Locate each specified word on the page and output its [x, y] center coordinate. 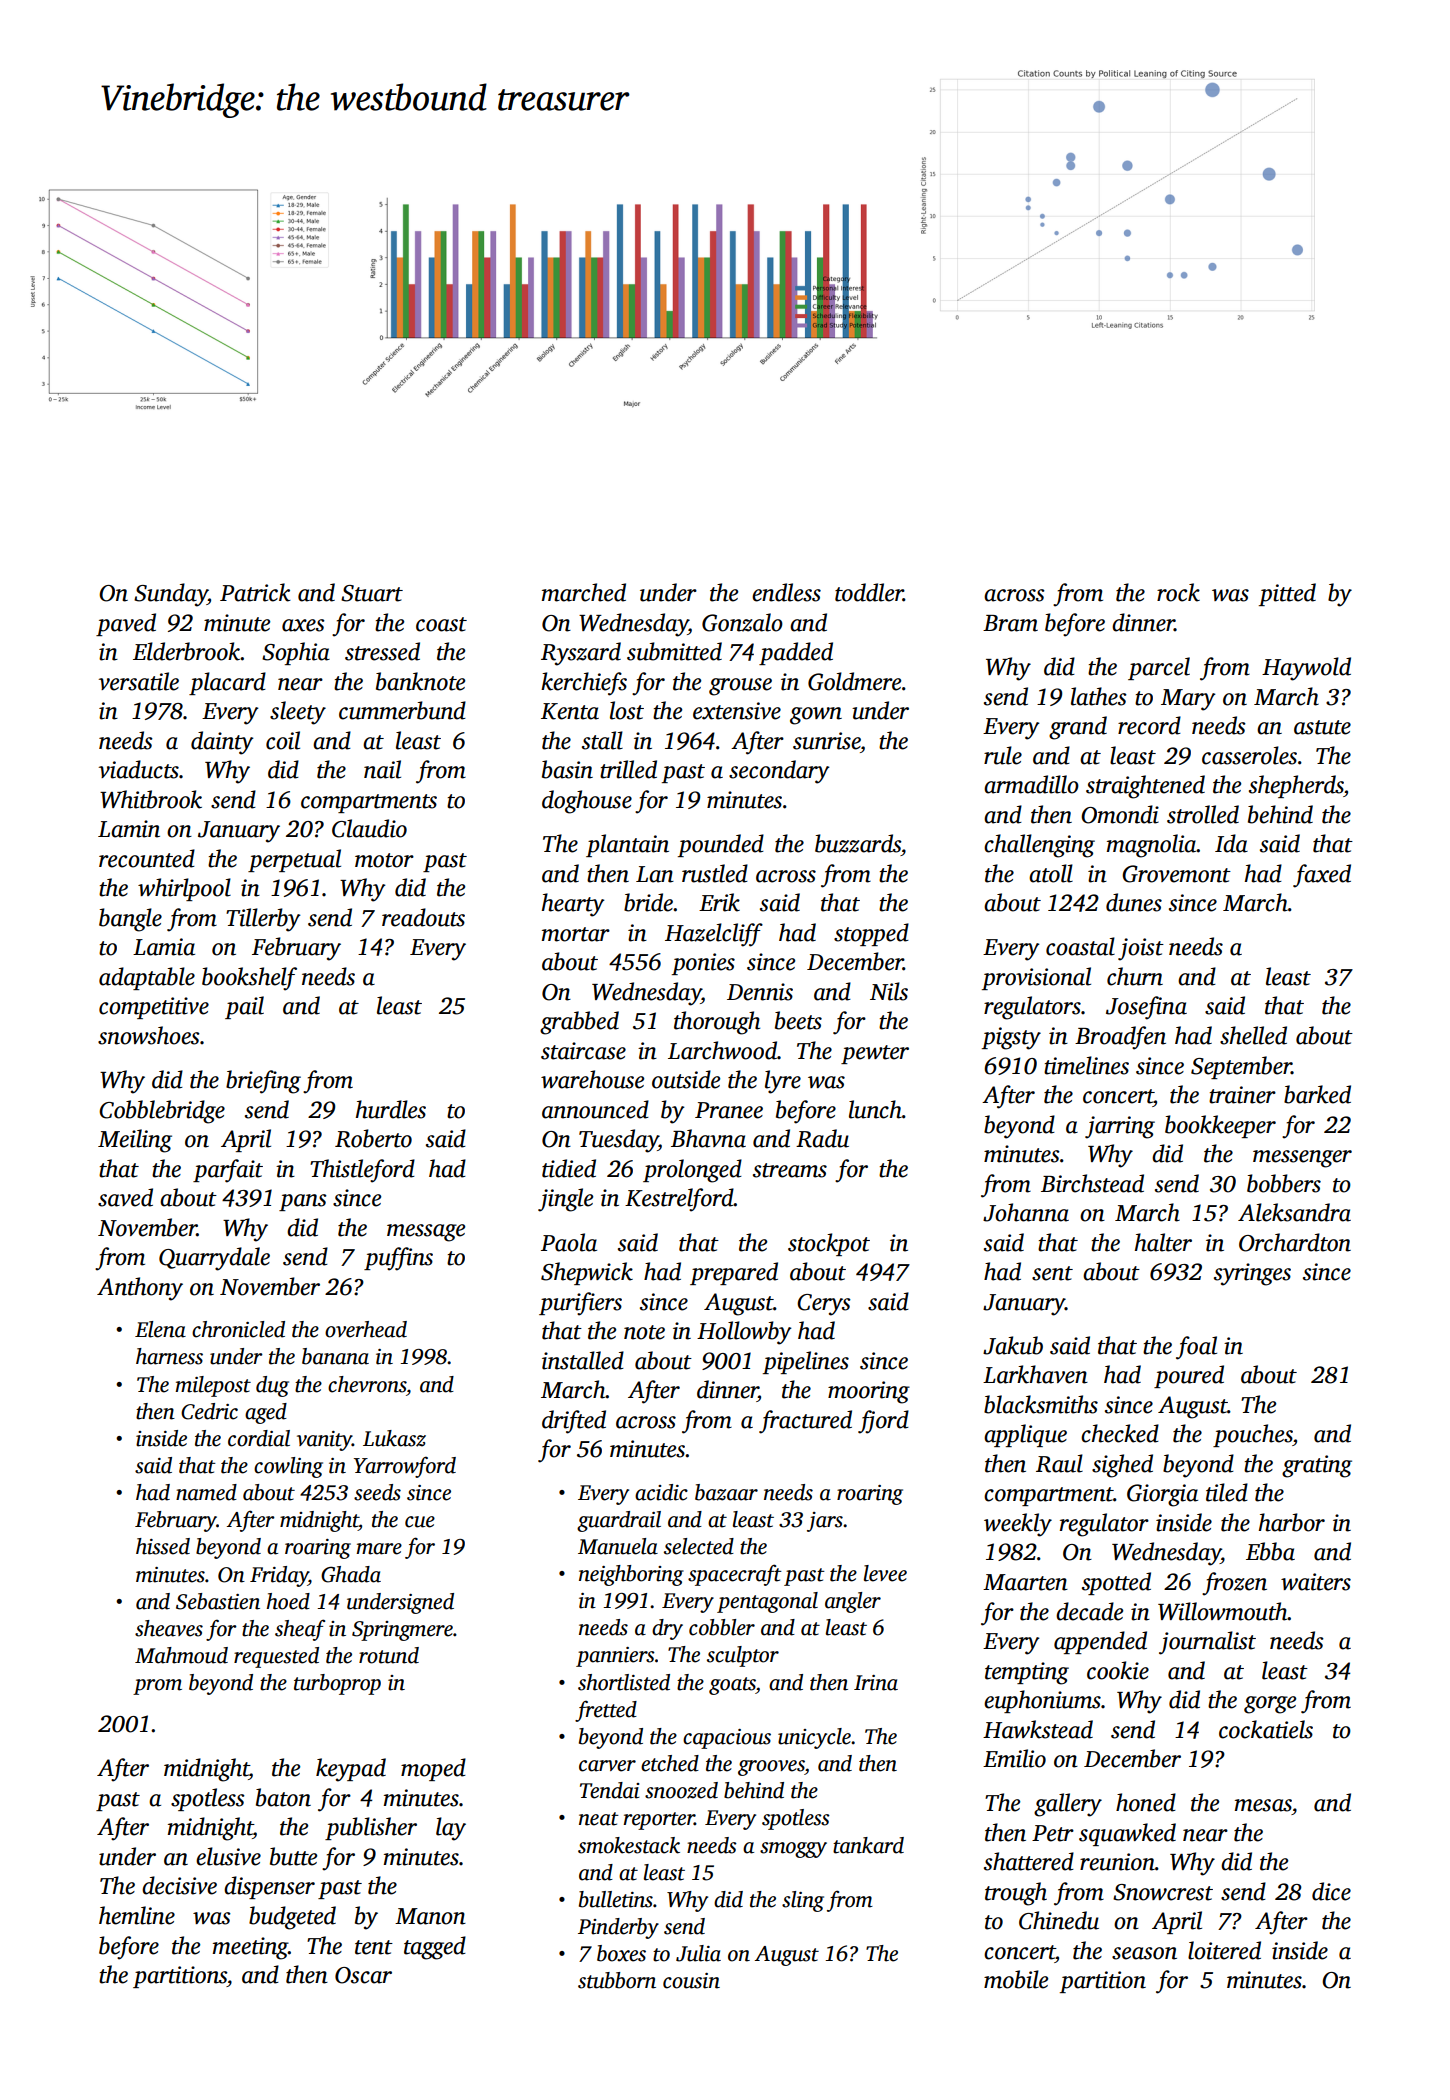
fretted [606, 1711]
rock [1178, 592]
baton [283, 1797]
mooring [869, 1392]
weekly [1018, 1525]
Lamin [129, 829]
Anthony [140, 1289]
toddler [869, 592]
